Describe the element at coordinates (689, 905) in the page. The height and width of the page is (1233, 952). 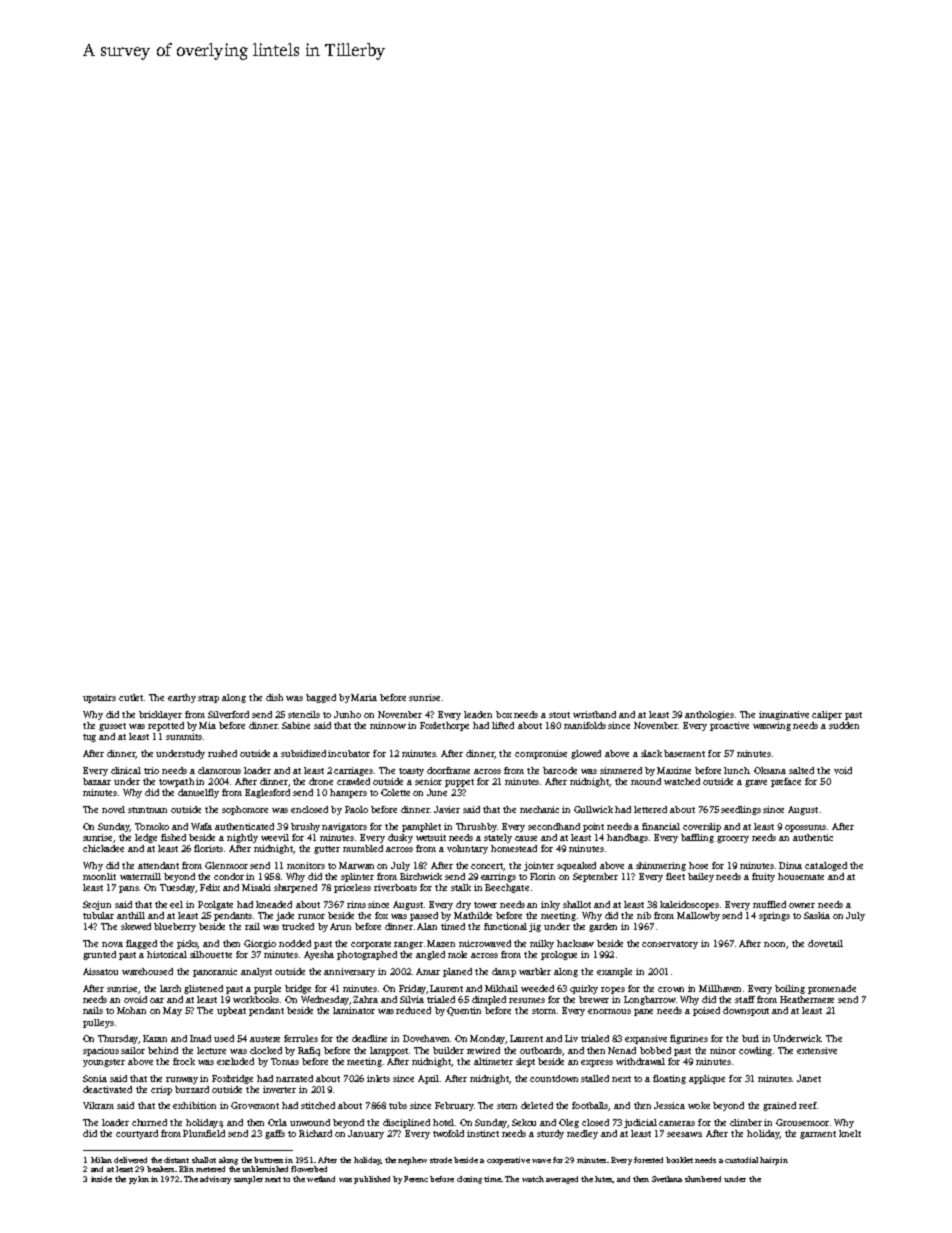
I see `kaleidoscopes` at that location.
